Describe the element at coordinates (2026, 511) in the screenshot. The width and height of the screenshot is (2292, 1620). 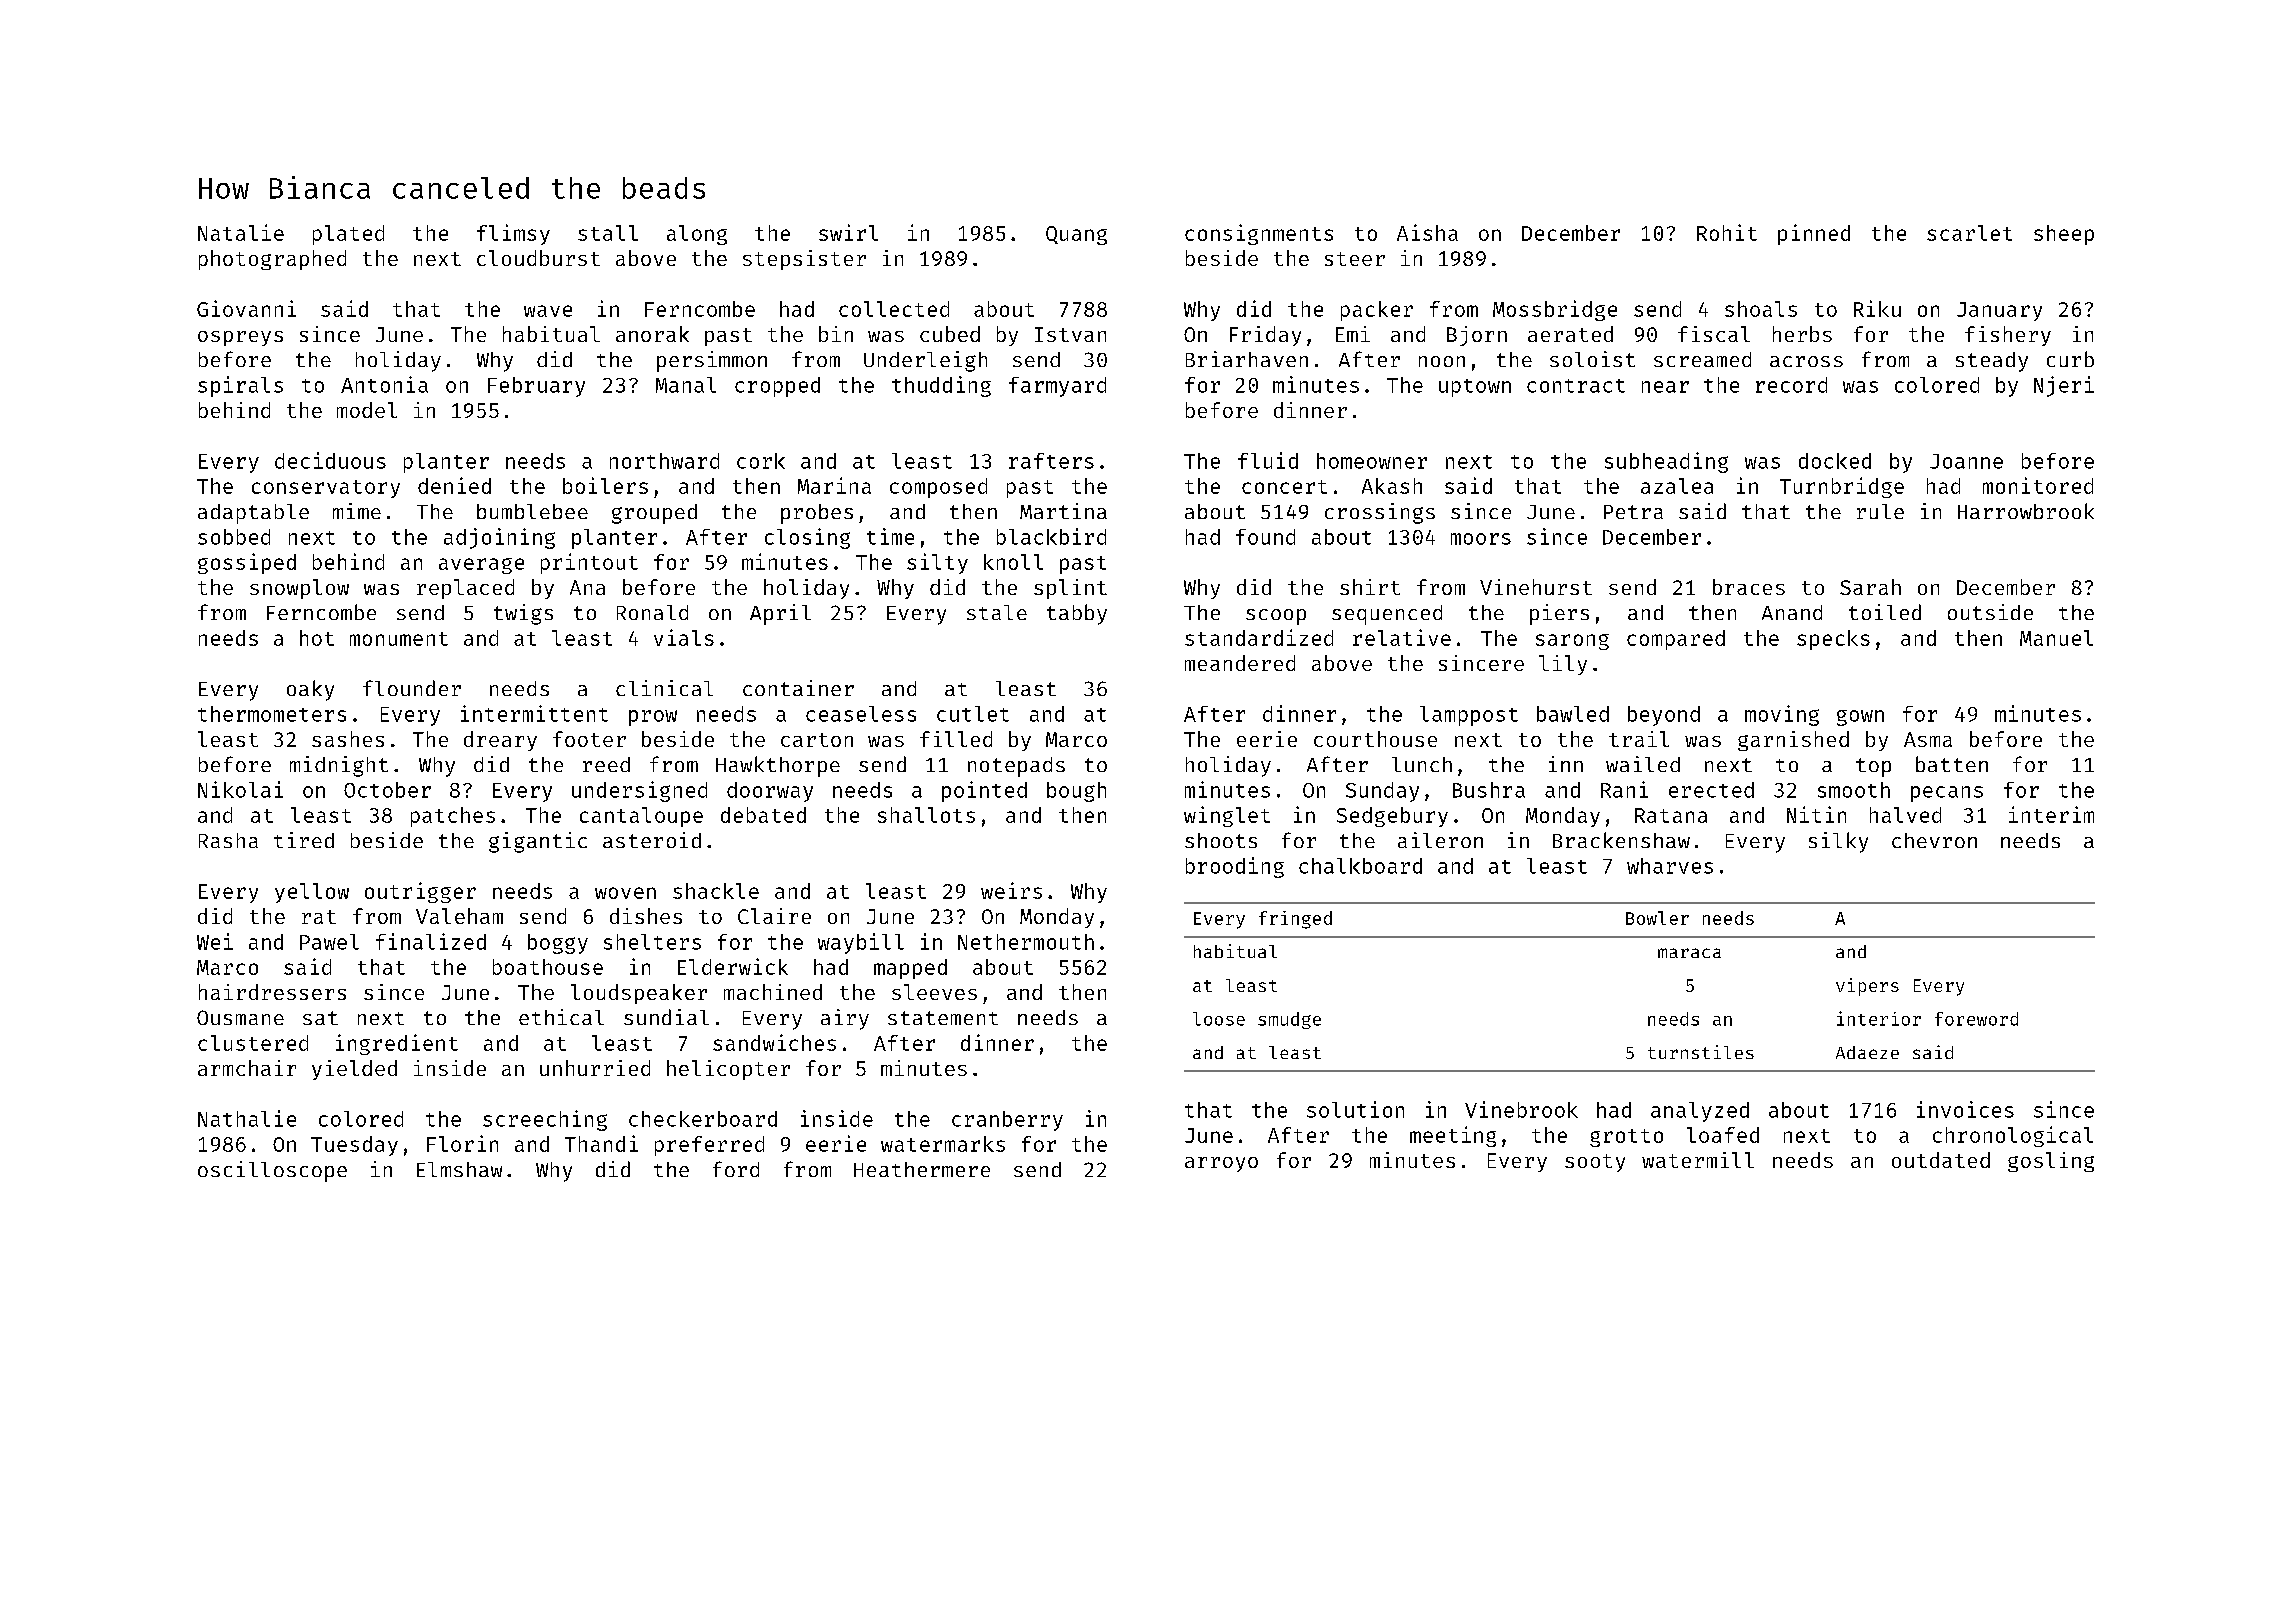
I see `Harrowbrook` at that location.
